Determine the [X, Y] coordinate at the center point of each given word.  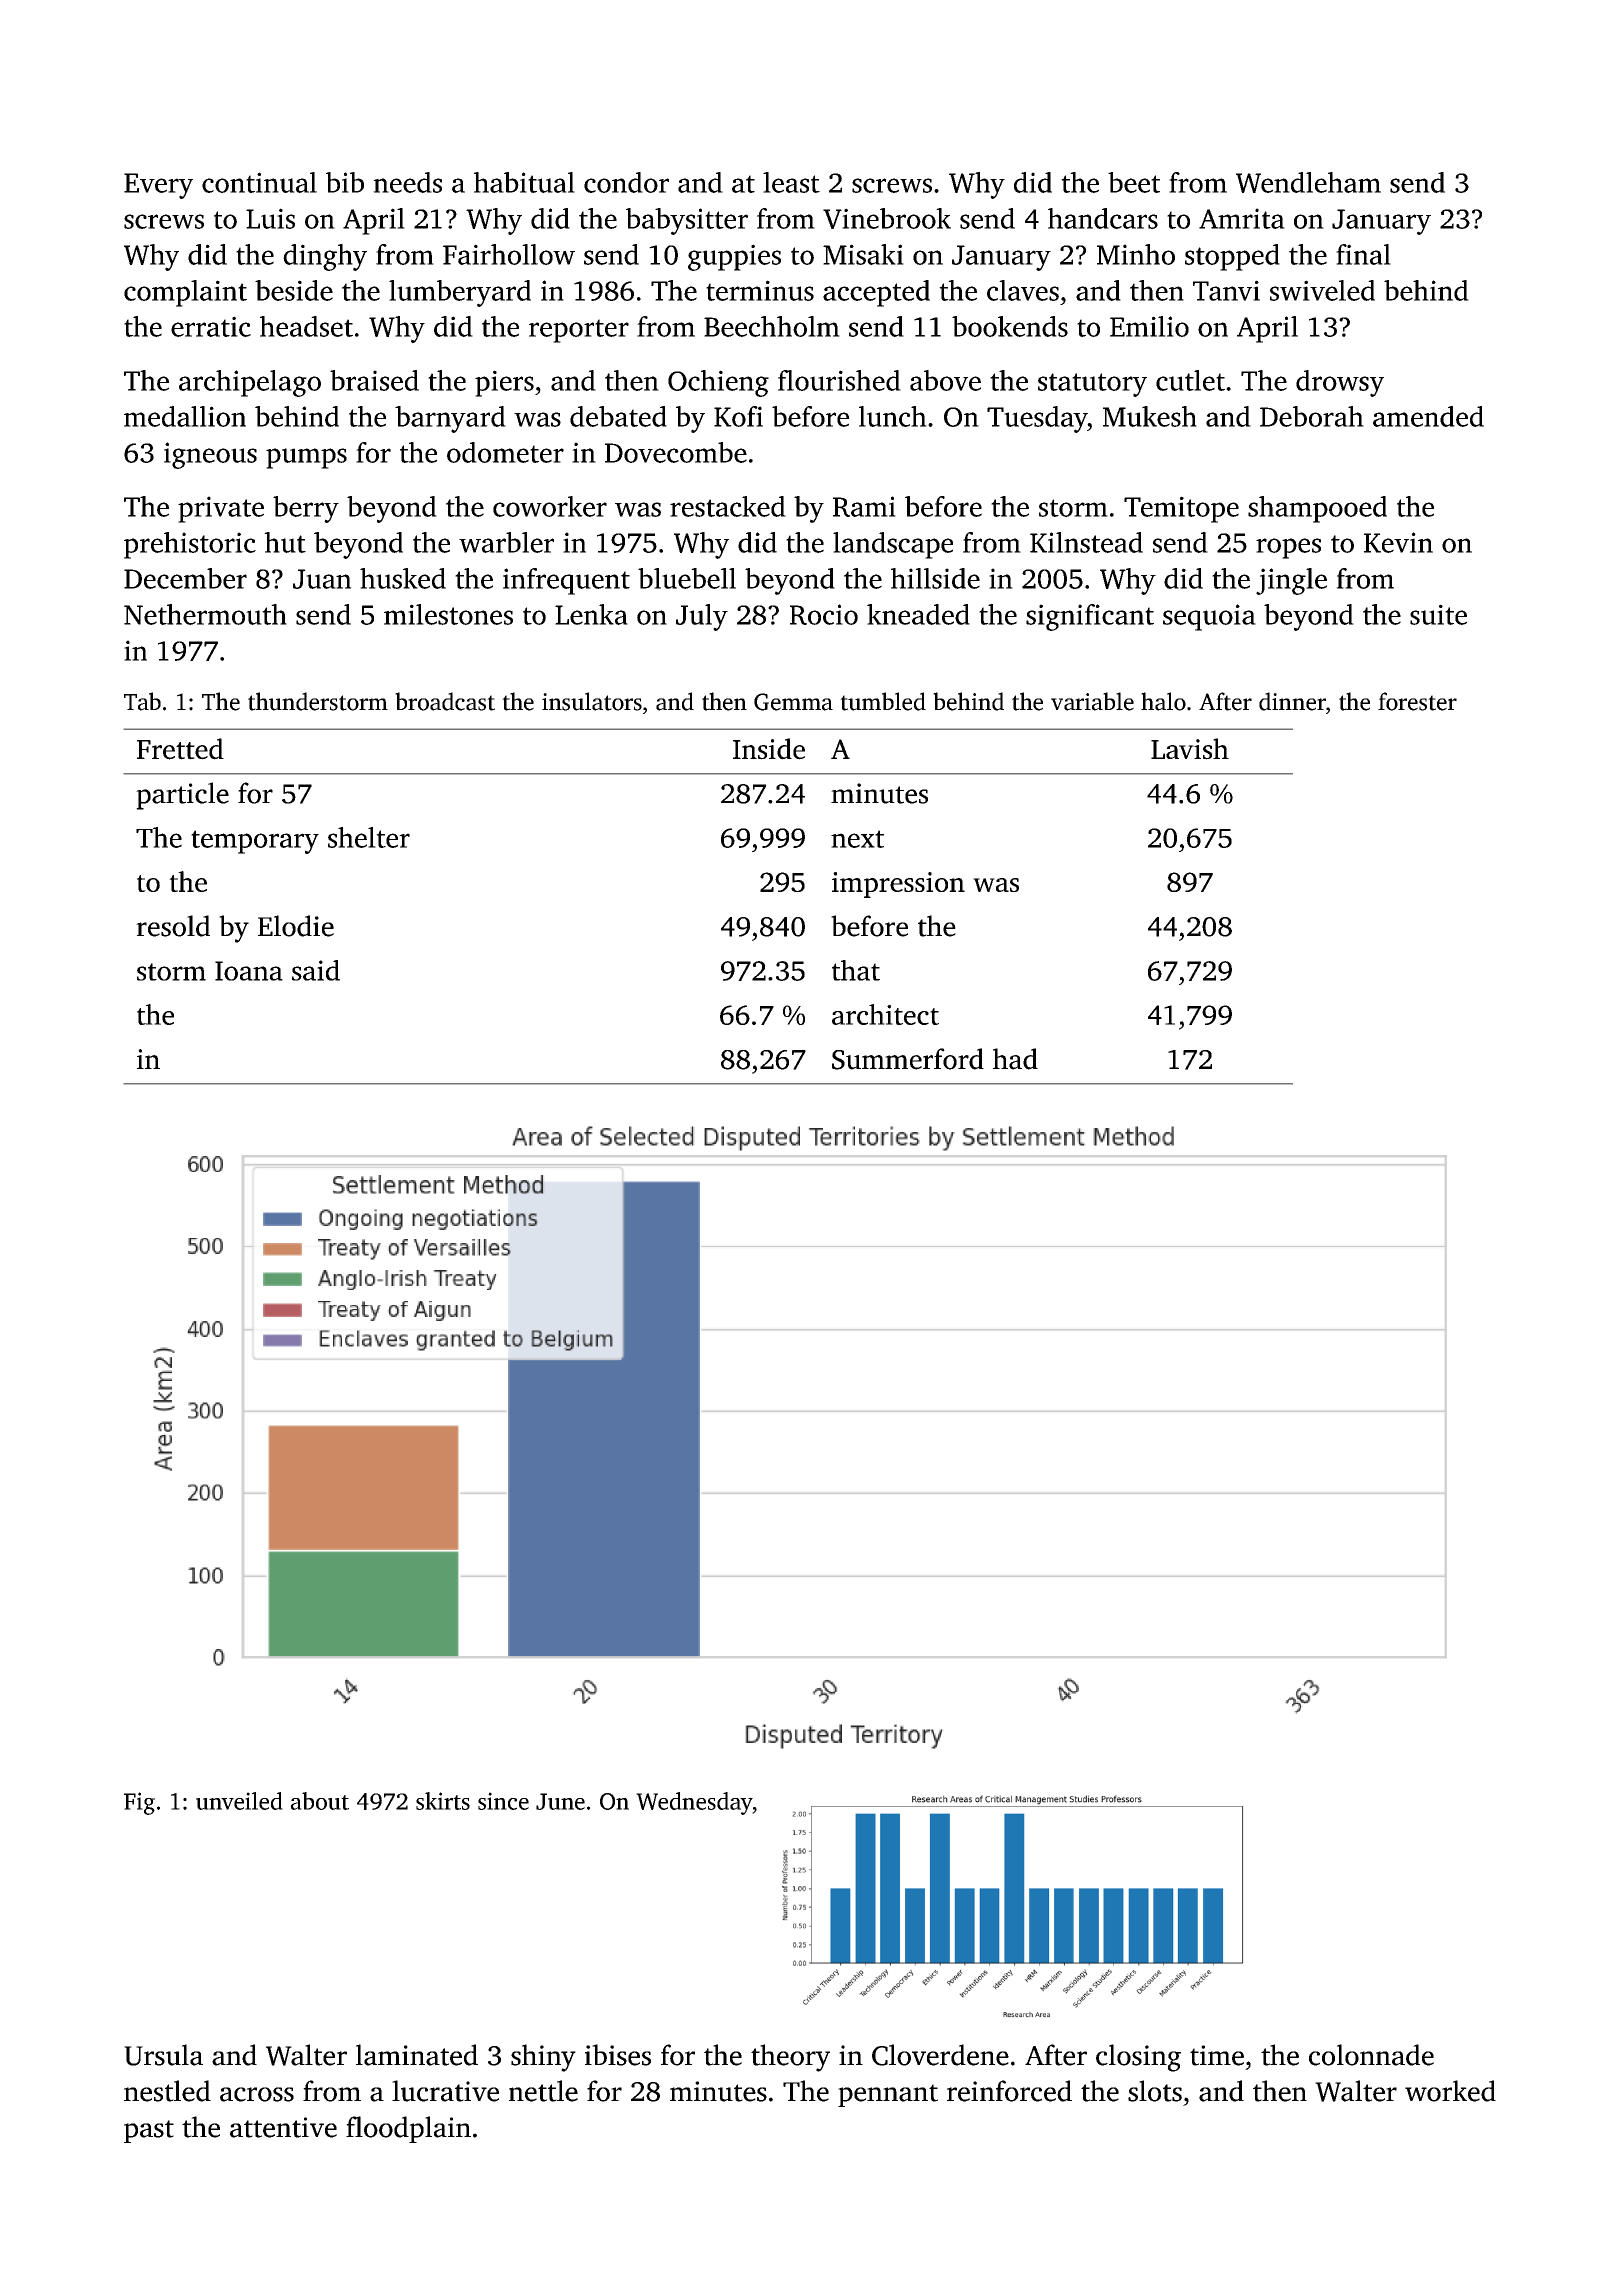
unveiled [239, 1801]
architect [885, 1014]
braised [374, 380]
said [316, 970]
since [503, 1801]
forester [1417, 701]
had [1015, 1059]
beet [1134, 182]
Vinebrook [887, 218]
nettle [543, 2091]
